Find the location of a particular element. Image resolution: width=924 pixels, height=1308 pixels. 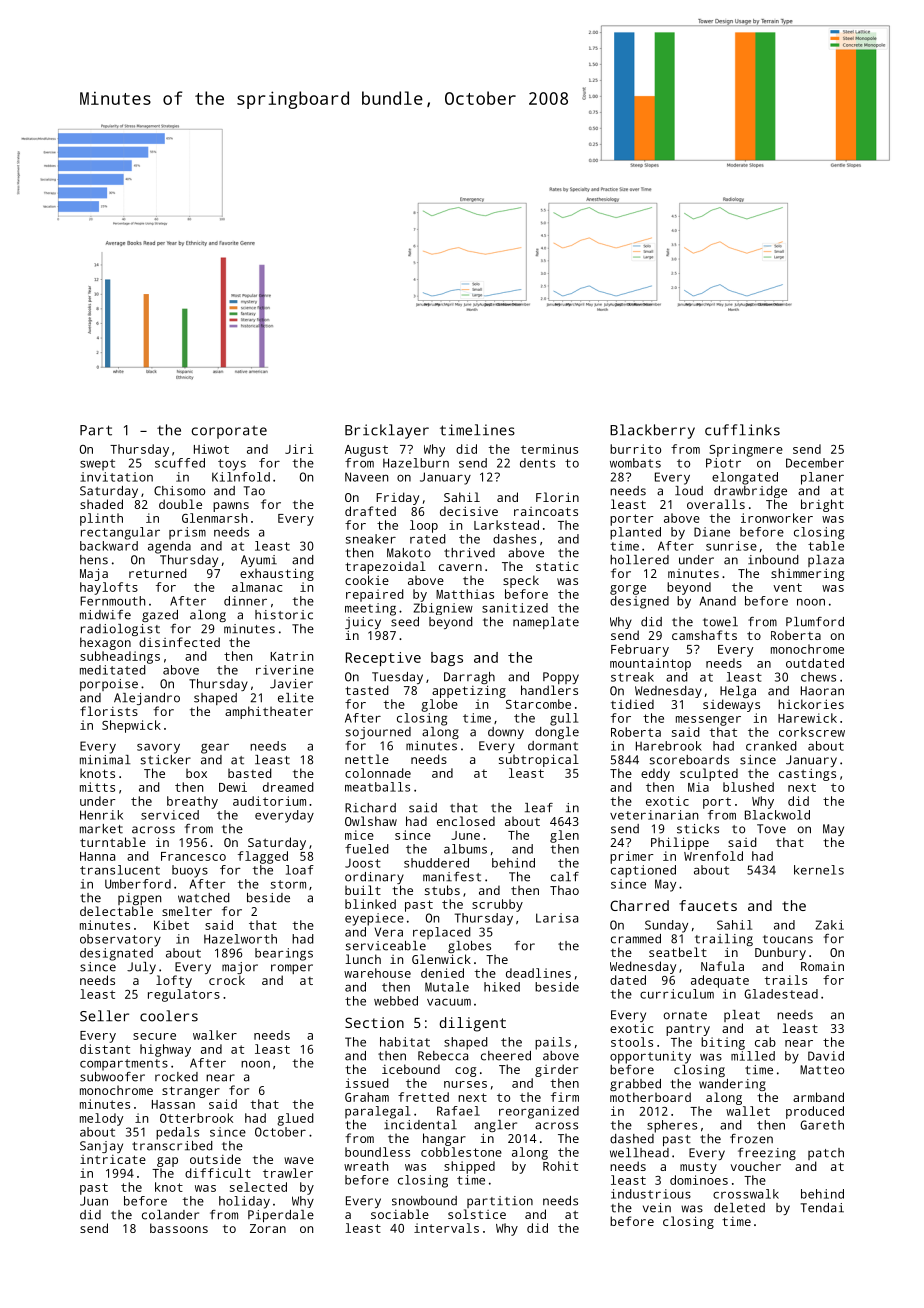

nameplate is located at coordinates (546, 623).
